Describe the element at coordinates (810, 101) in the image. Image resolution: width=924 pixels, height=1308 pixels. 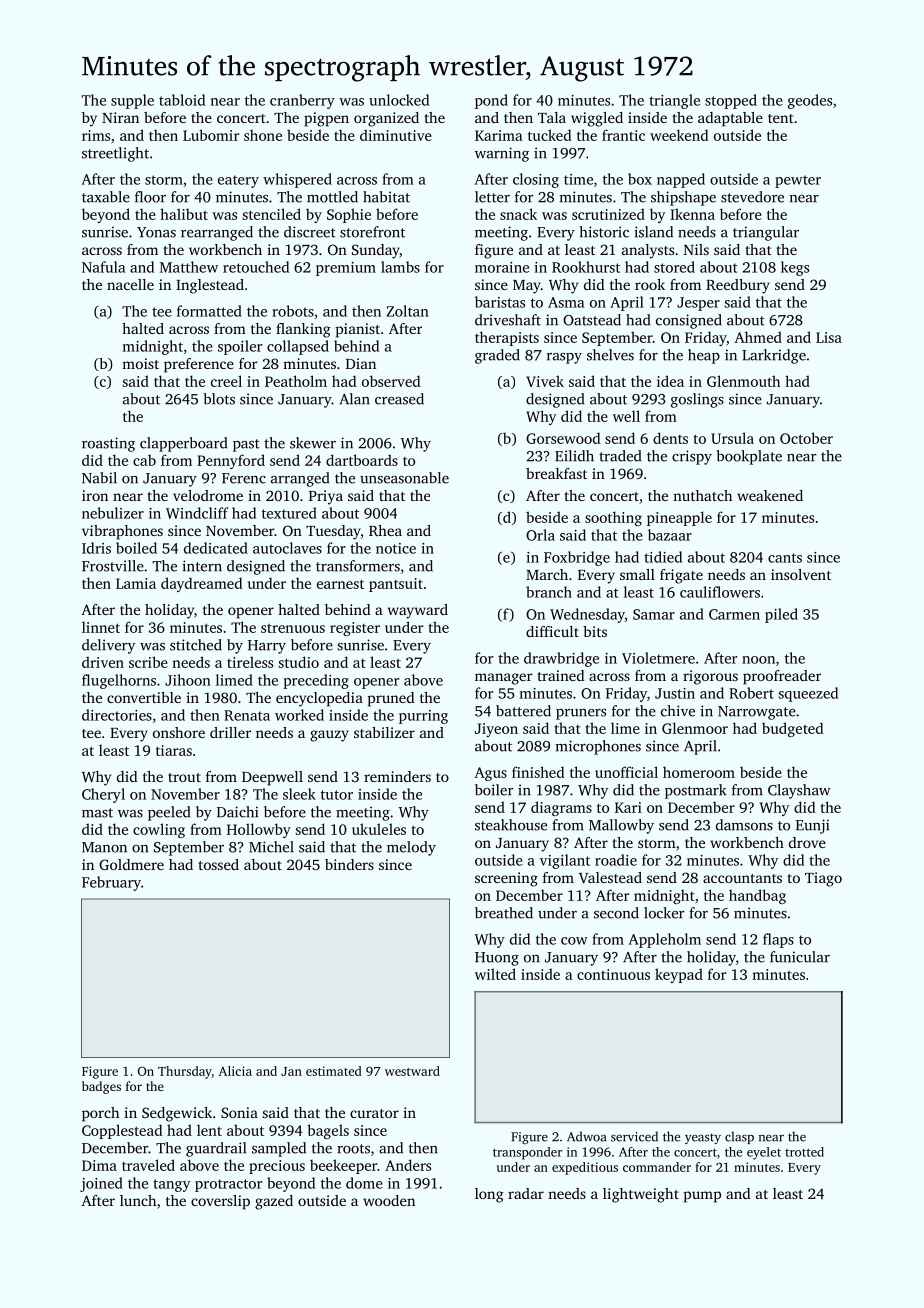
I see `geodes` at that location.
